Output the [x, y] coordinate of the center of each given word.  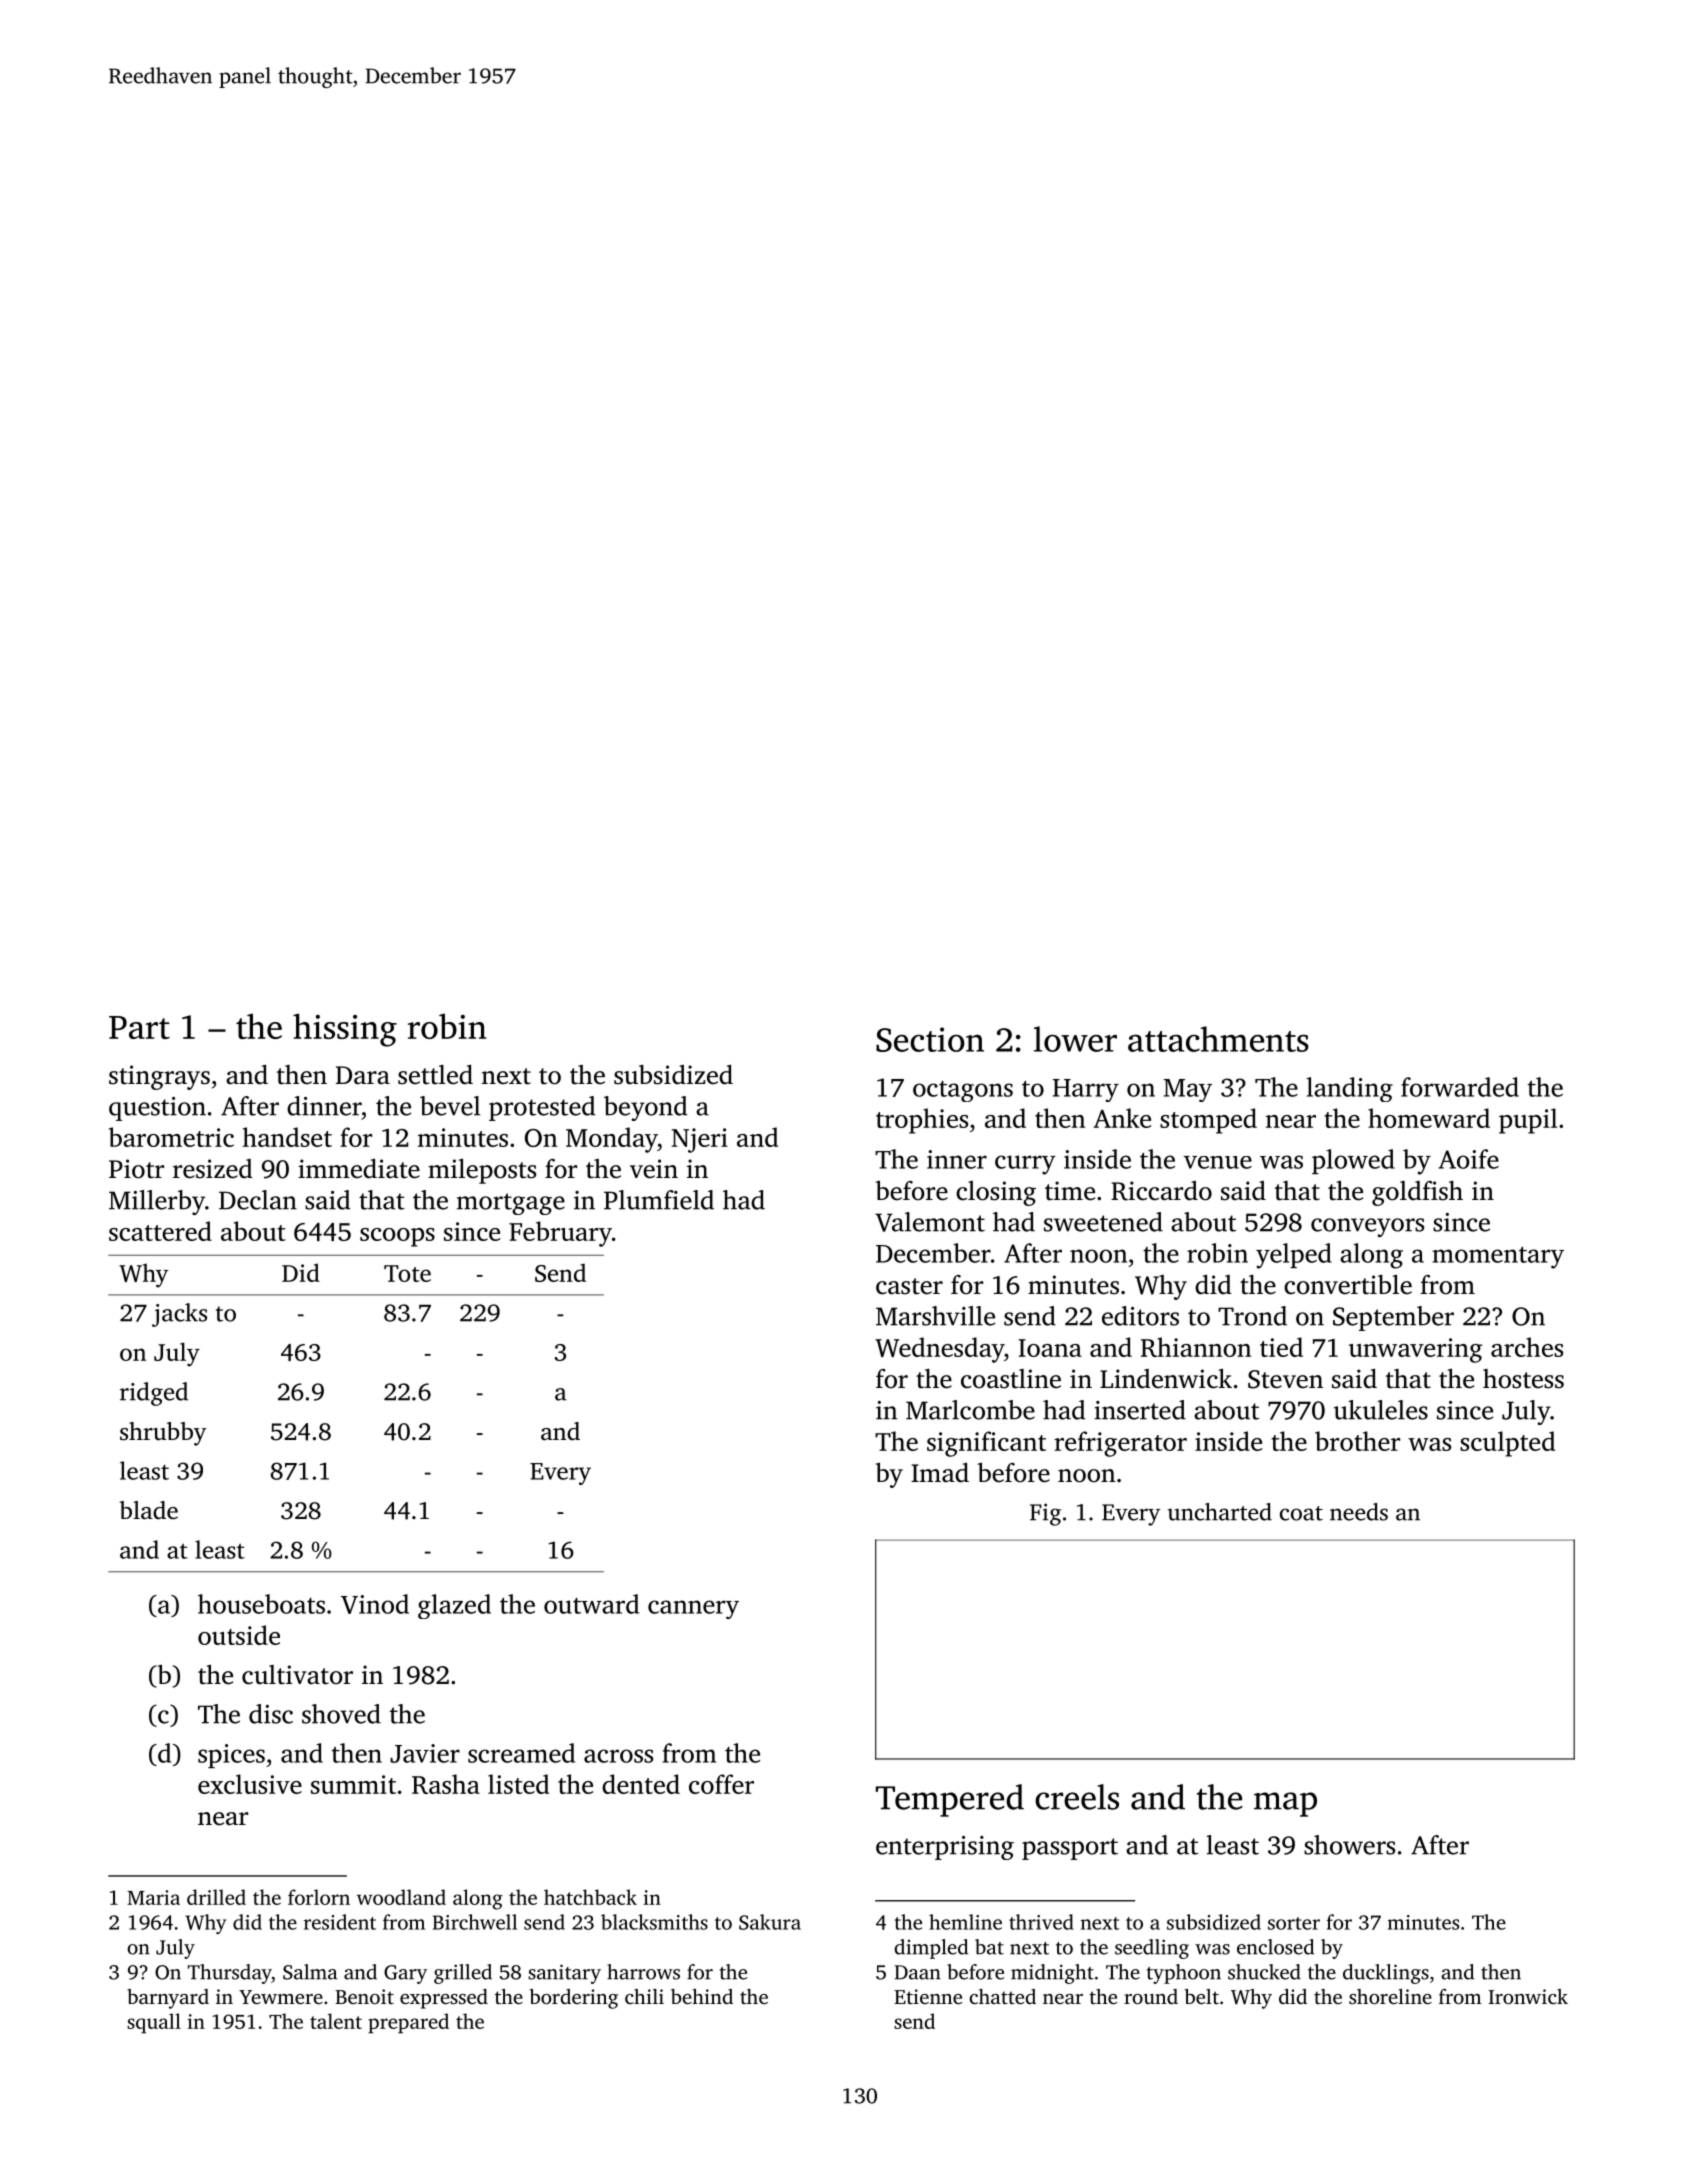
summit [353, 1784]
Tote [407, 1273]
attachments [1218, 1039]
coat [1301, 1513]
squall [154, 2023]
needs [1359, 1512]
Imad [940, 1473]
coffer [721, 1784]
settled [435, 1075]
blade [148, 1510]
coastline [1011, 1379]
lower [1075, 1039]
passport [1070, 1849]
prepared [408, 2023]
